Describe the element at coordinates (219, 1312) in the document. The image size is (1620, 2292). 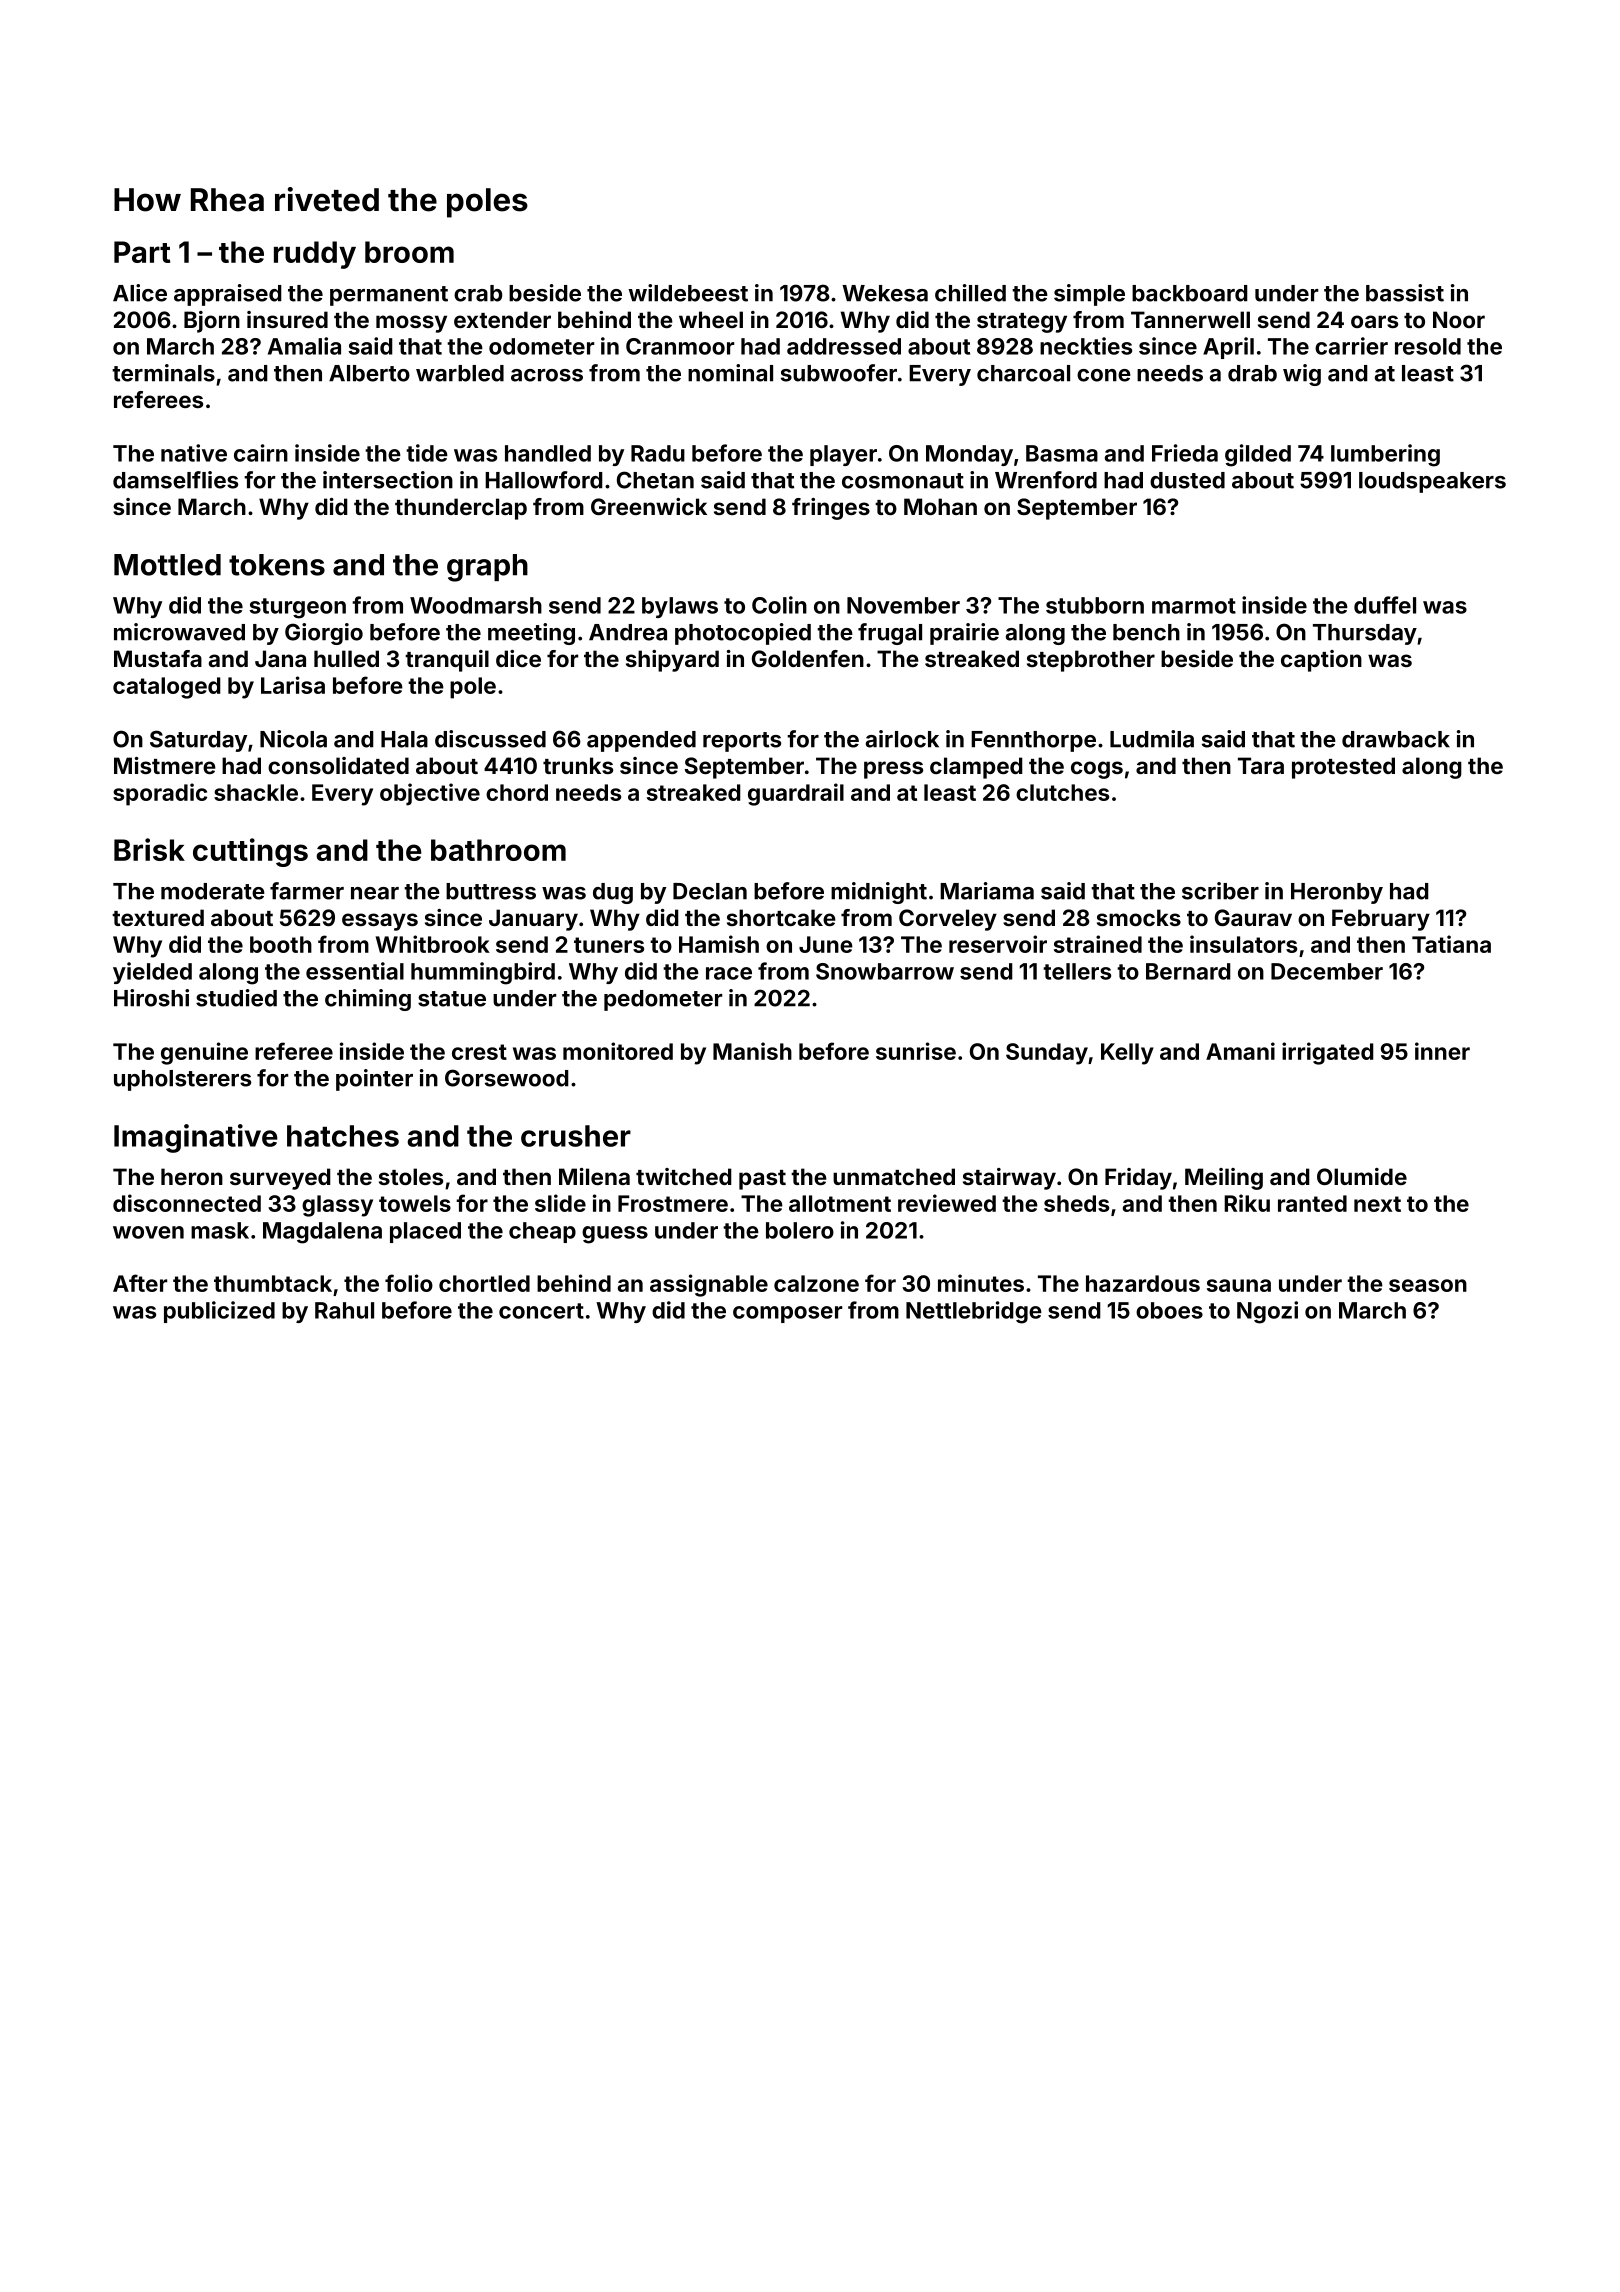
I see `publicized` at that location.
